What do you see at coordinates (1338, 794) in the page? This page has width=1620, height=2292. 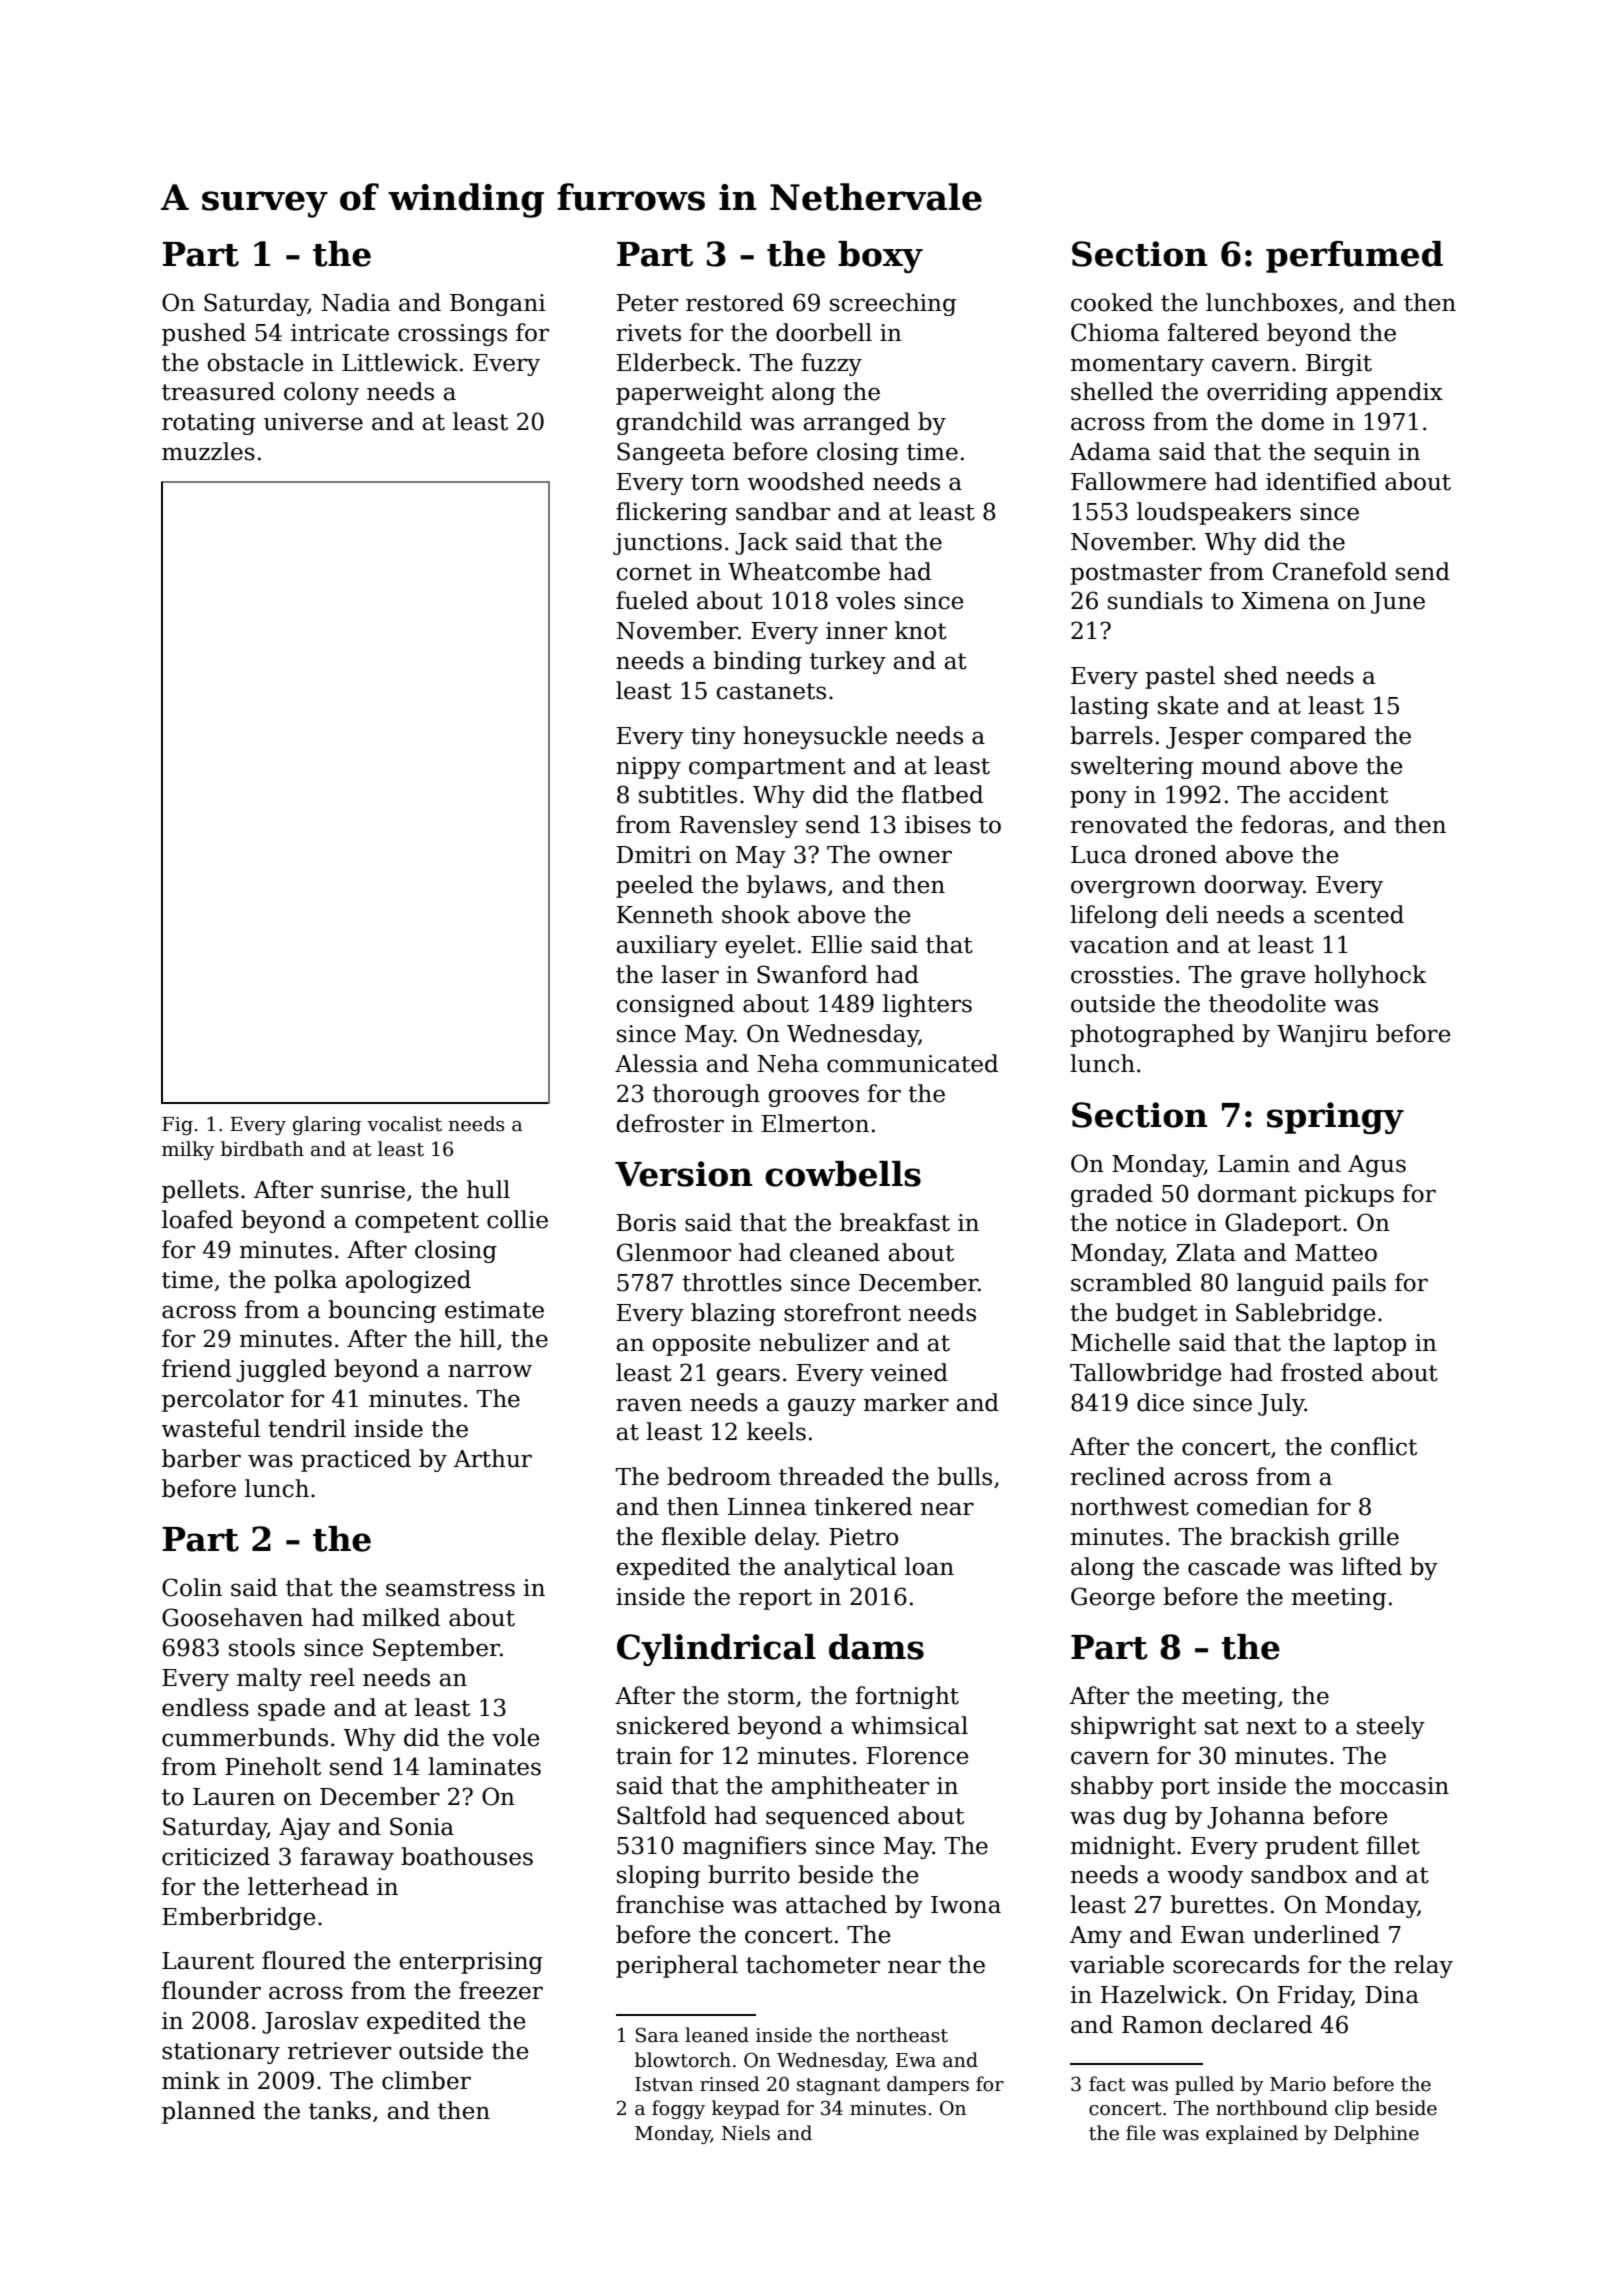 I see `accident` at bounding box center [1338, 794].
